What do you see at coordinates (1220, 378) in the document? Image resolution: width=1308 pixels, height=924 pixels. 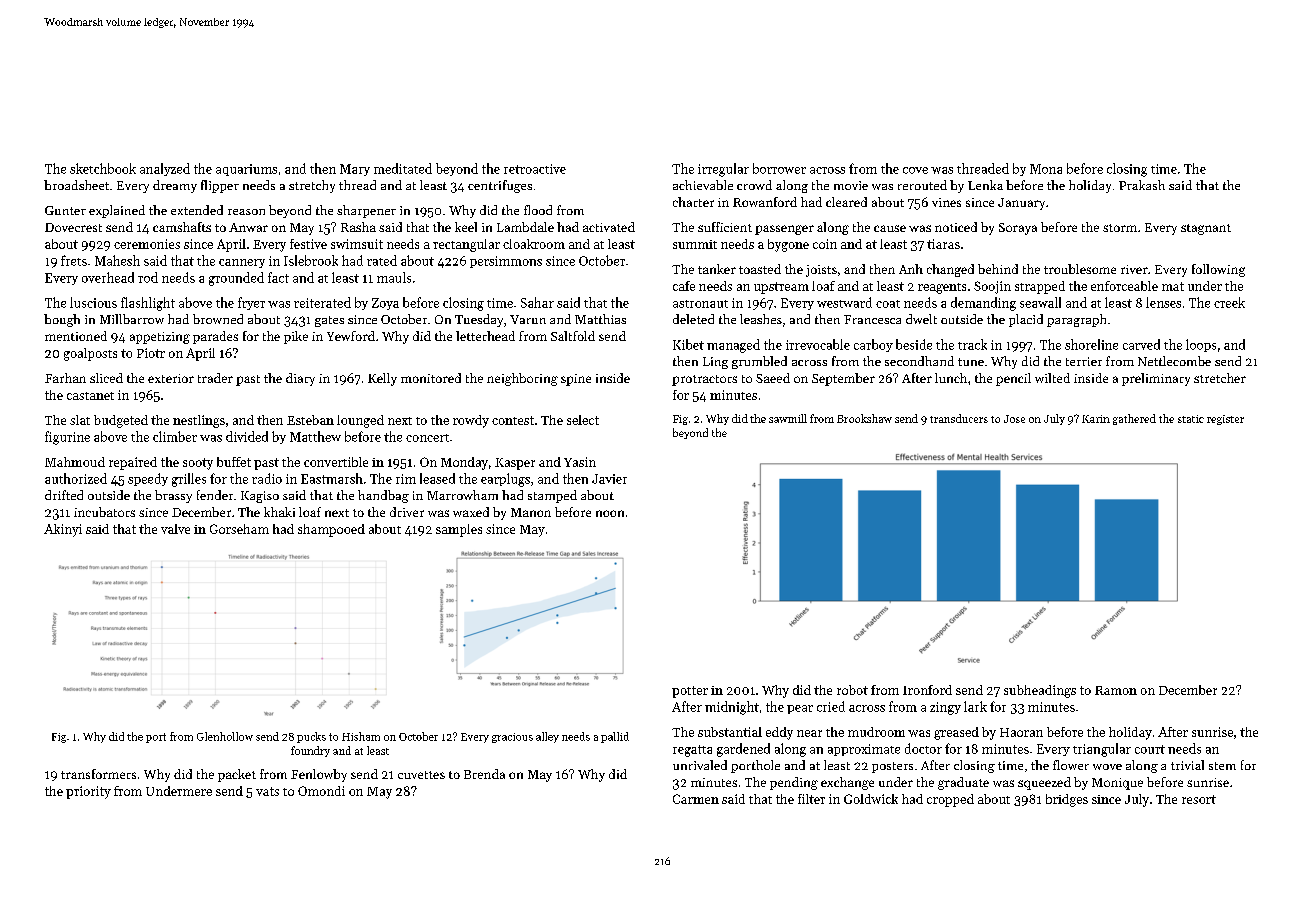 I see `stretcher` at bounding box center [1220, 378].
